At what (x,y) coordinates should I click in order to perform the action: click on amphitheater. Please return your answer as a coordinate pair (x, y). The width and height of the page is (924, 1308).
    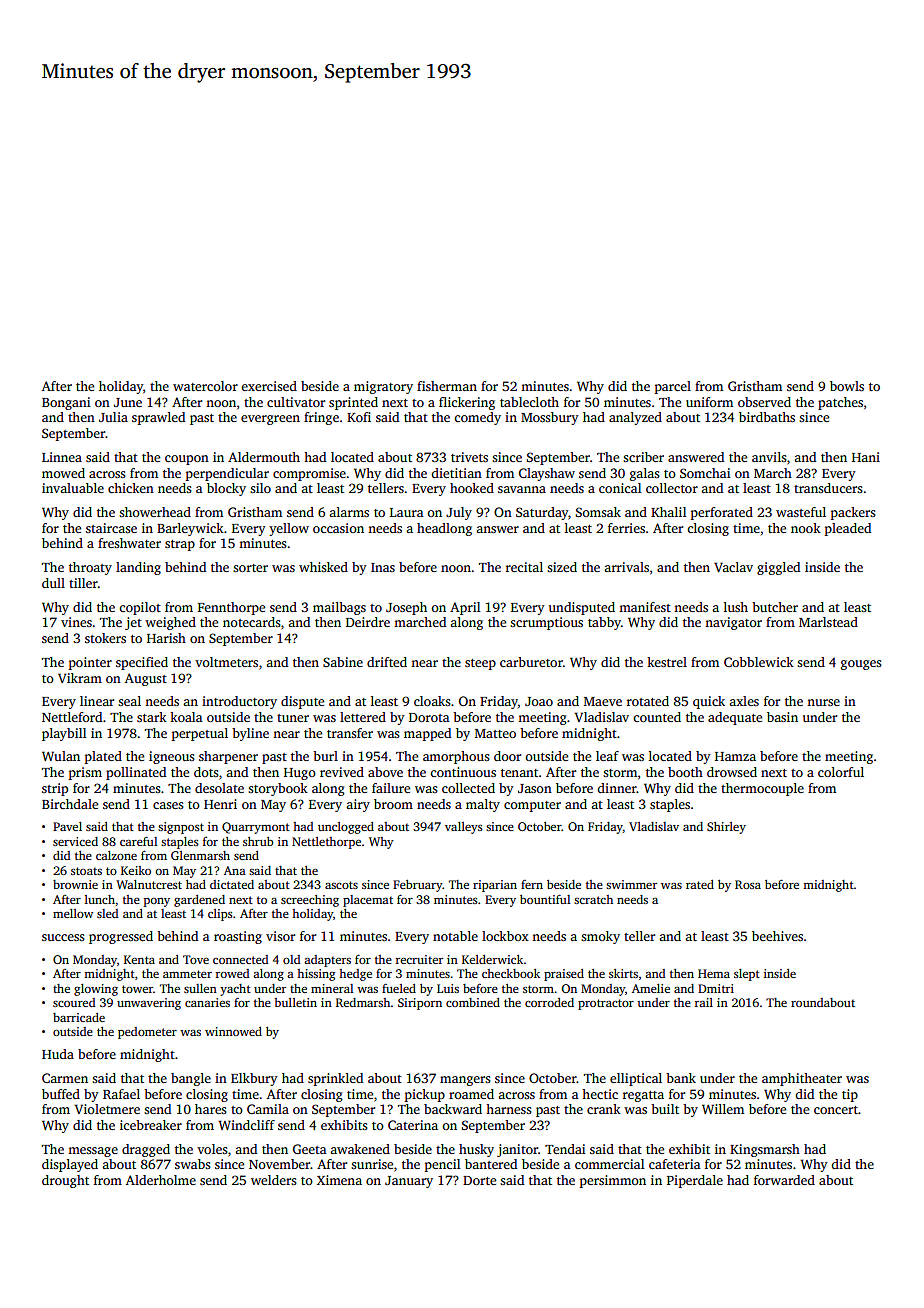
    Looking at the image, I should click on (802, 1079).
